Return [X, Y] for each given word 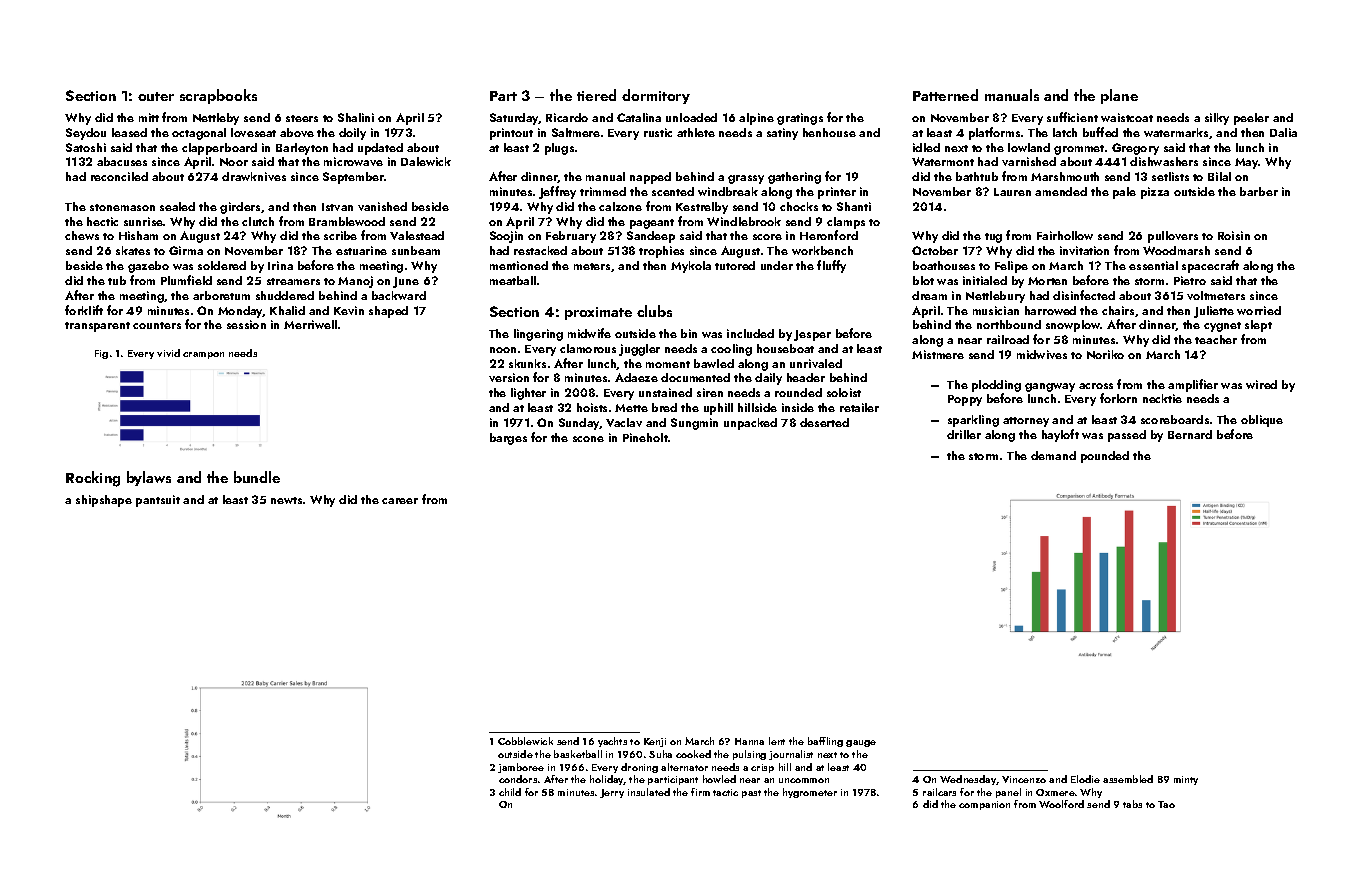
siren [710, 392]
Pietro [1190, 280]
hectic [102, 221]
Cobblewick [525, 741]
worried [1259, 310]
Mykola [691, 267]
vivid [168, 353]
